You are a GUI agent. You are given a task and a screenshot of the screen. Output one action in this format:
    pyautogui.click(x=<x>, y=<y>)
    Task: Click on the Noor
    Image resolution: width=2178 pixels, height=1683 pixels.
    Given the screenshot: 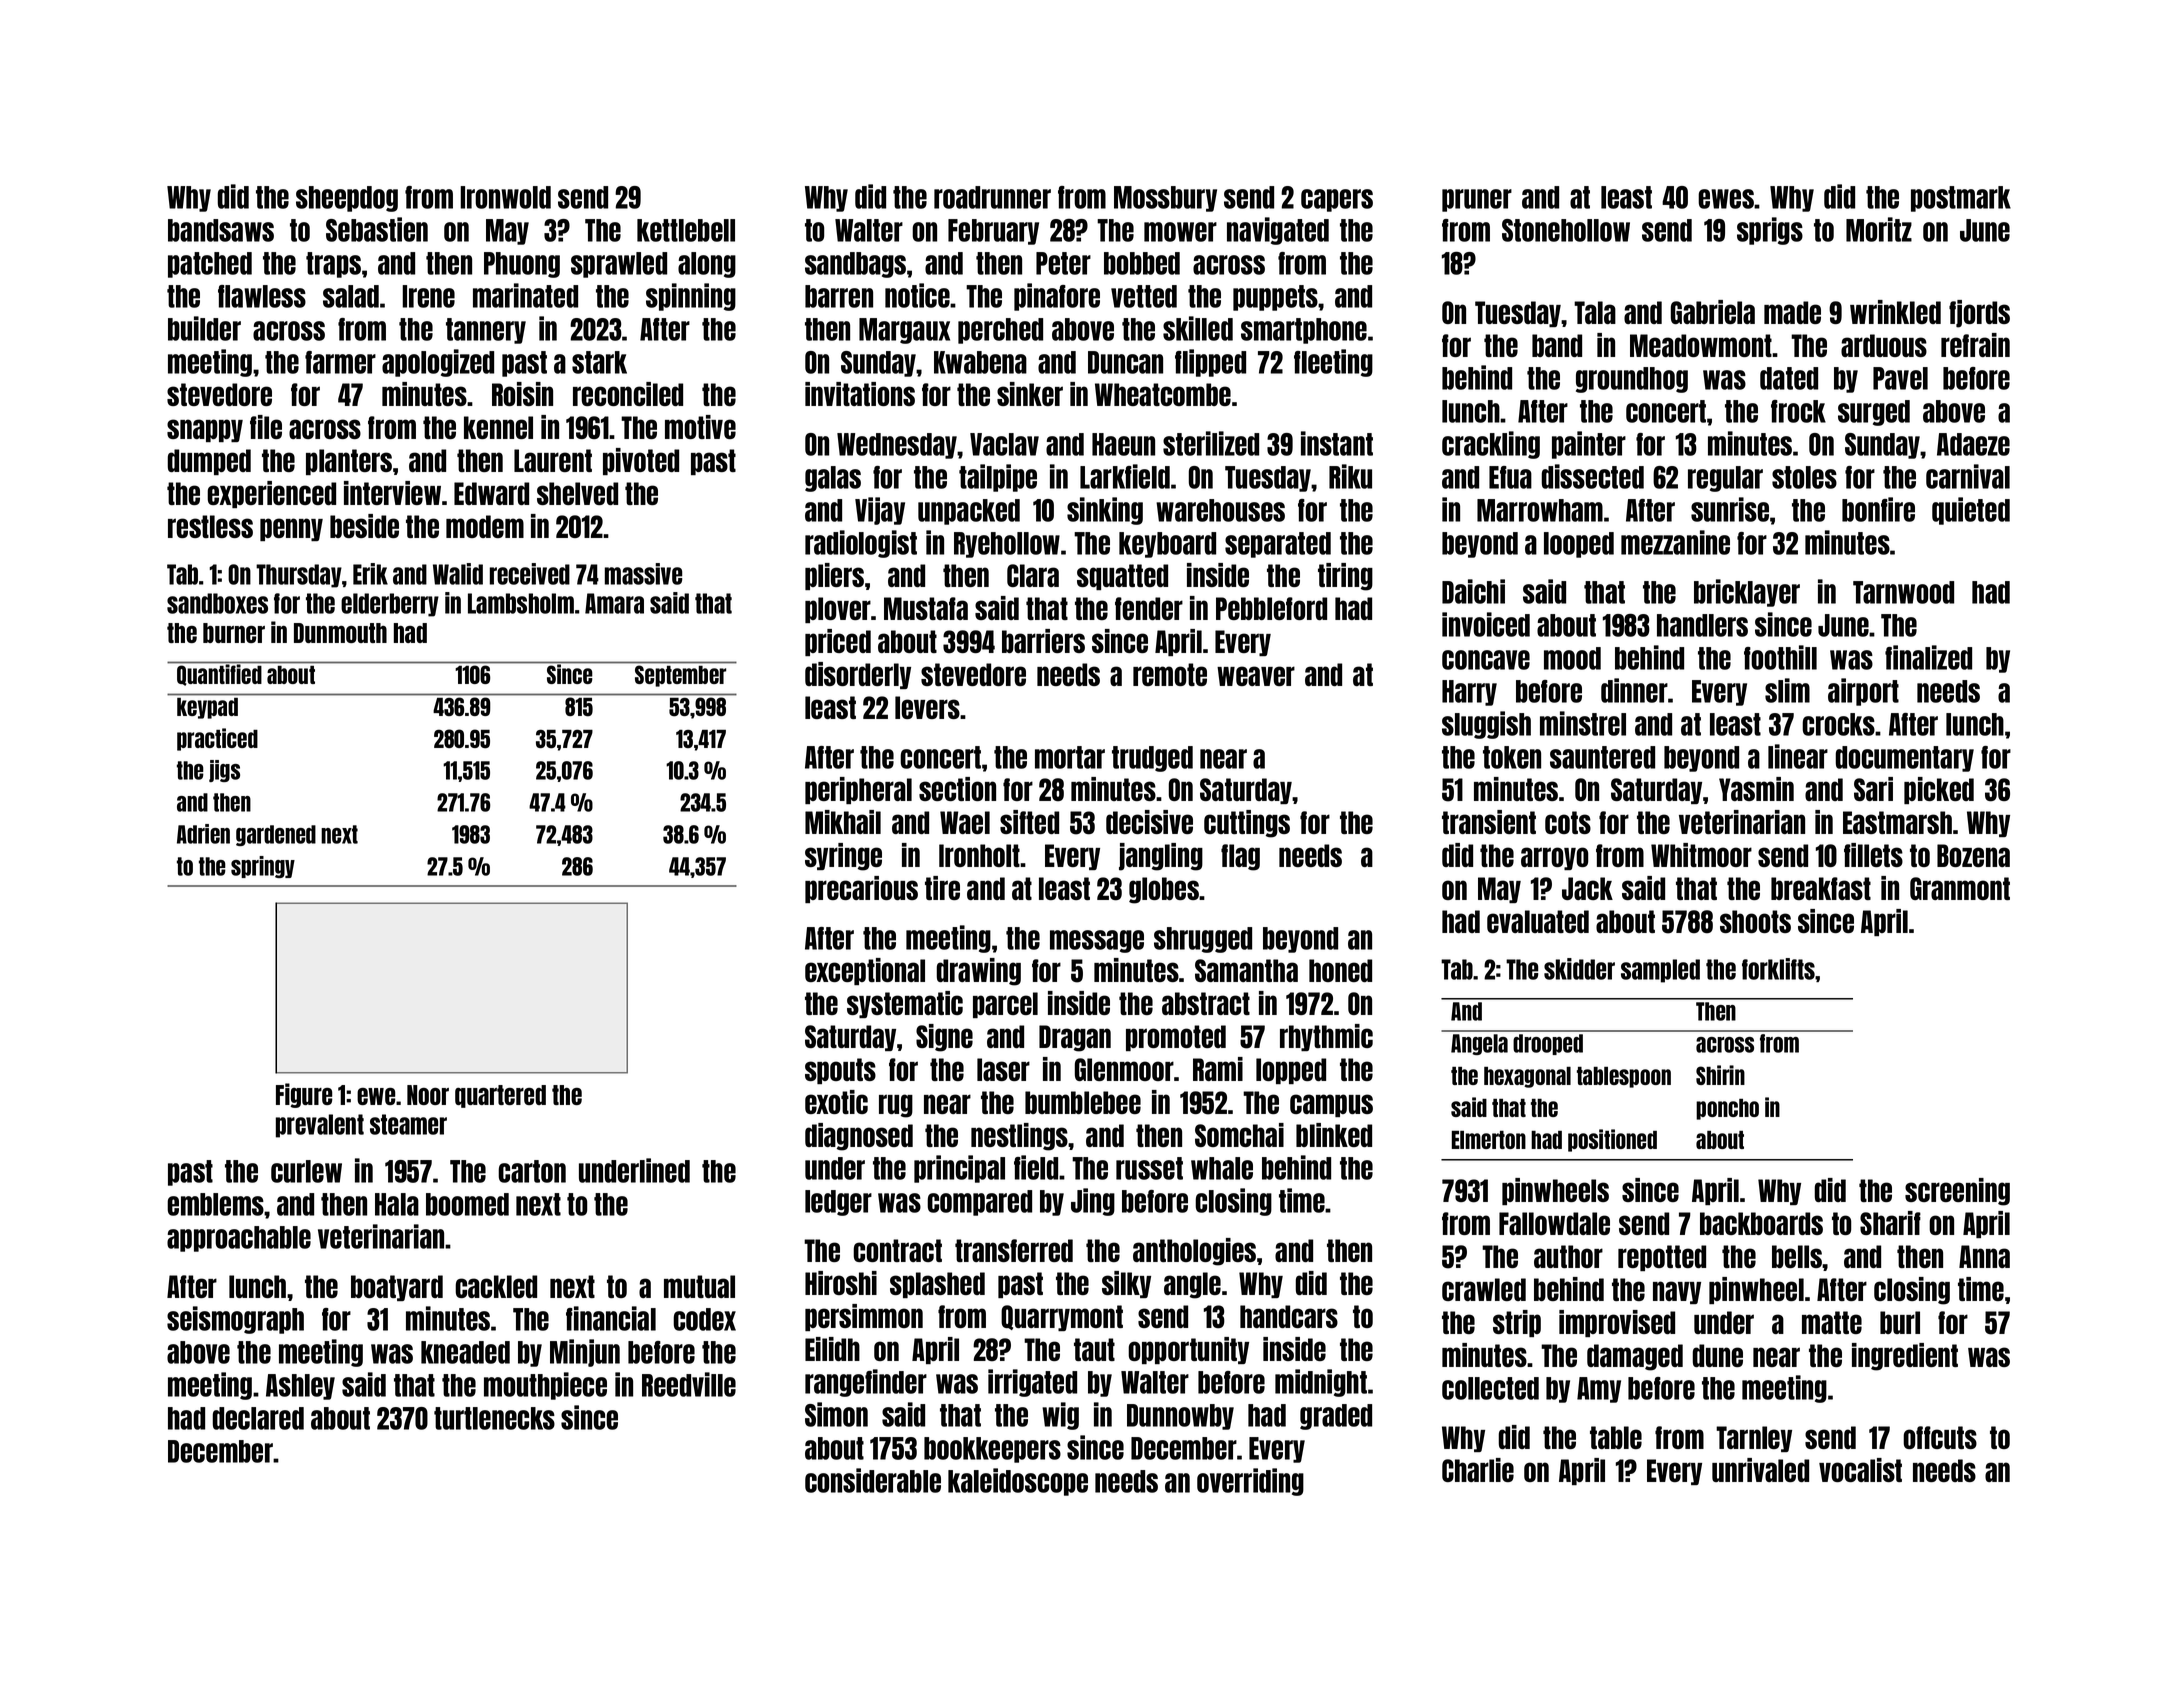 What is the action you would take?
    pyautogui.click(x=428, y=1095)
